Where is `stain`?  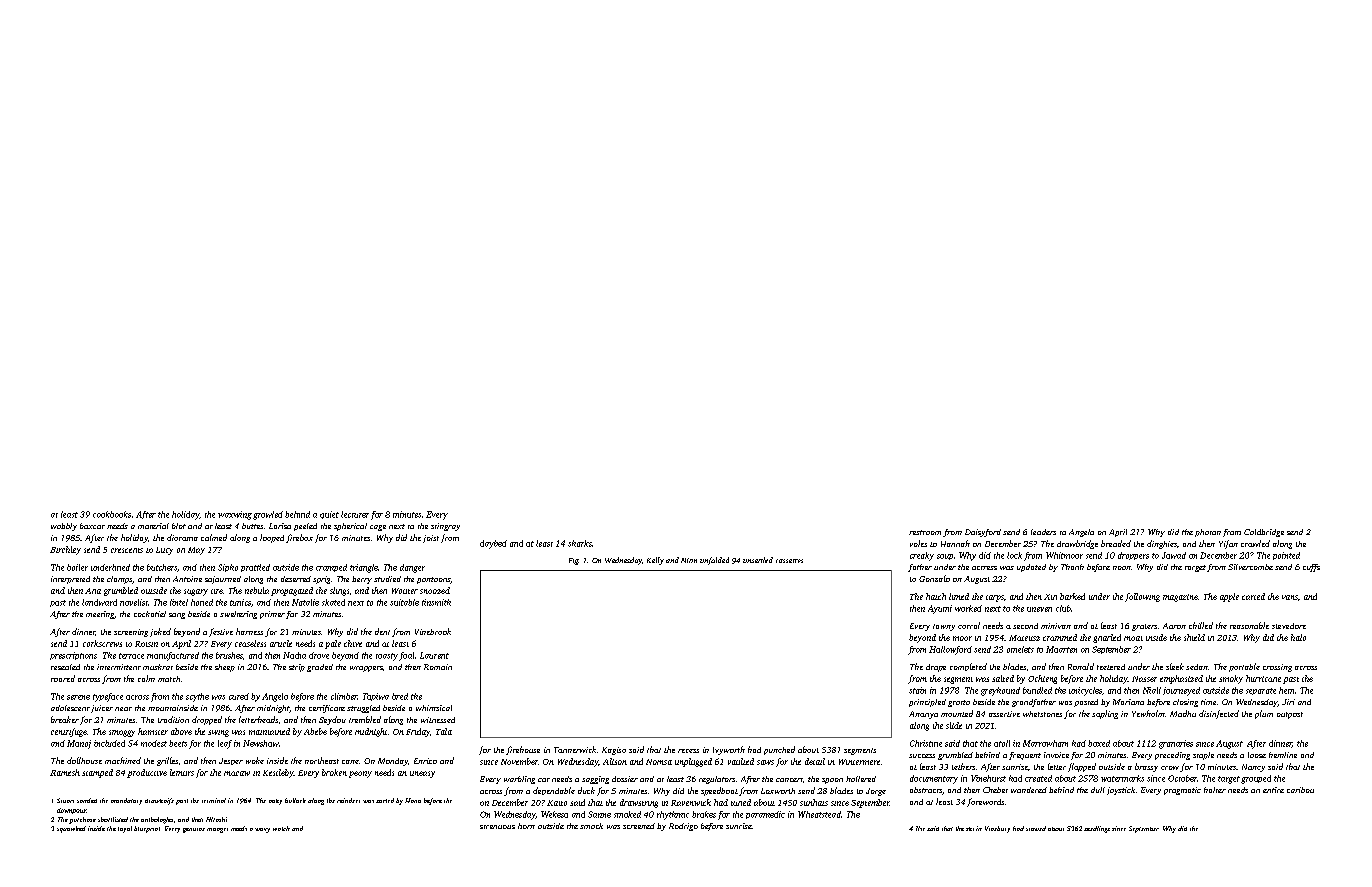
stain is located at coordinates (917, 690).
